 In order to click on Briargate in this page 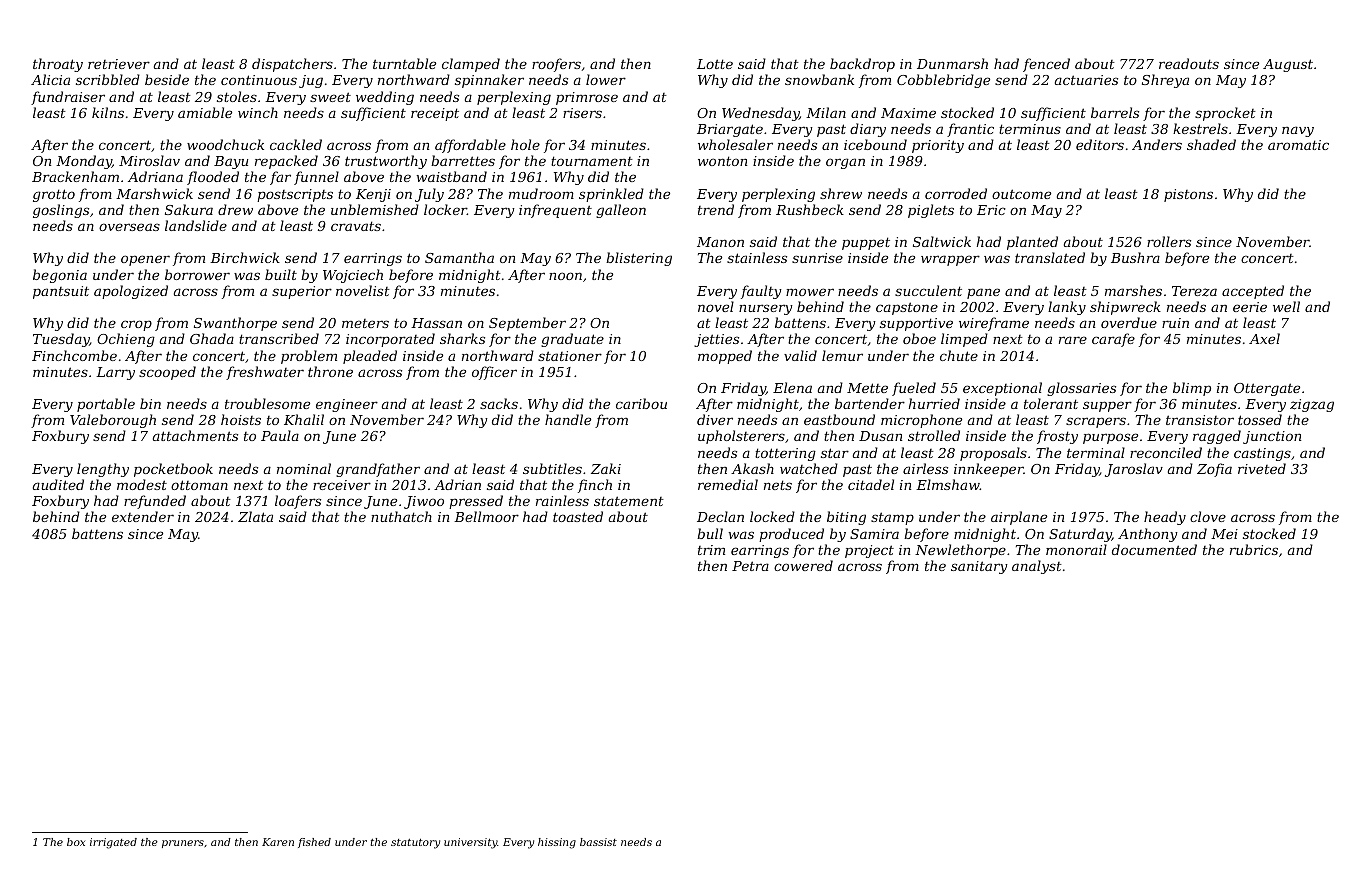, I will do `click(730, 130)`.
